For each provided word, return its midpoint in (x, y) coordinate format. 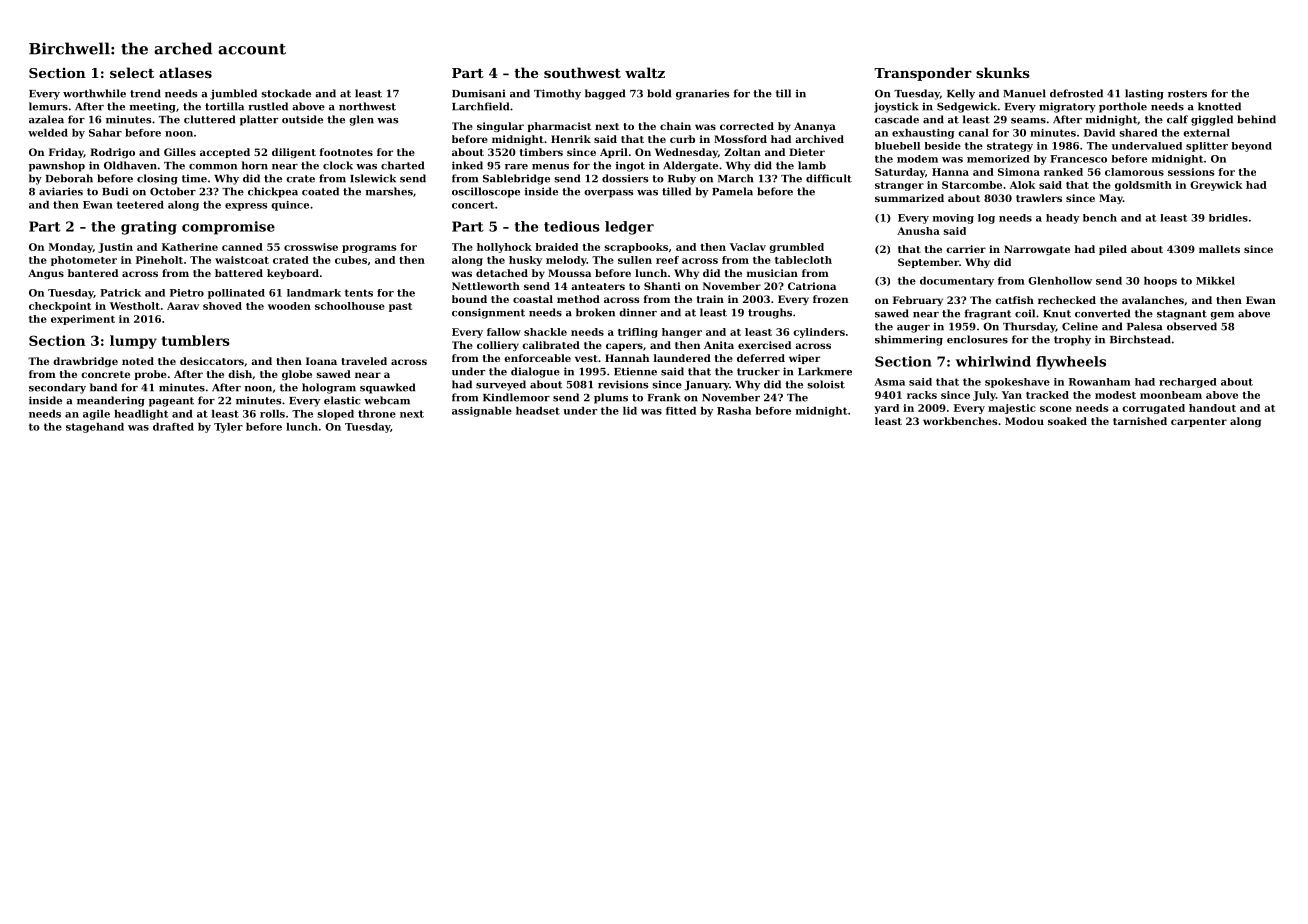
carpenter (1199, 422)
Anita (719, 345)
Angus (46, 274)
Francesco (1078, 159)
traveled (364, 361)
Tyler (228, 428)
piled (1113, 250)
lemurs (48, 106)
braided (556, 247)
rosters (1187, 94)
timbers (541, 152)
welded (48, 133)
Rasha (734, 411)
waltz (645, 72)
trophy (1072, 340)
